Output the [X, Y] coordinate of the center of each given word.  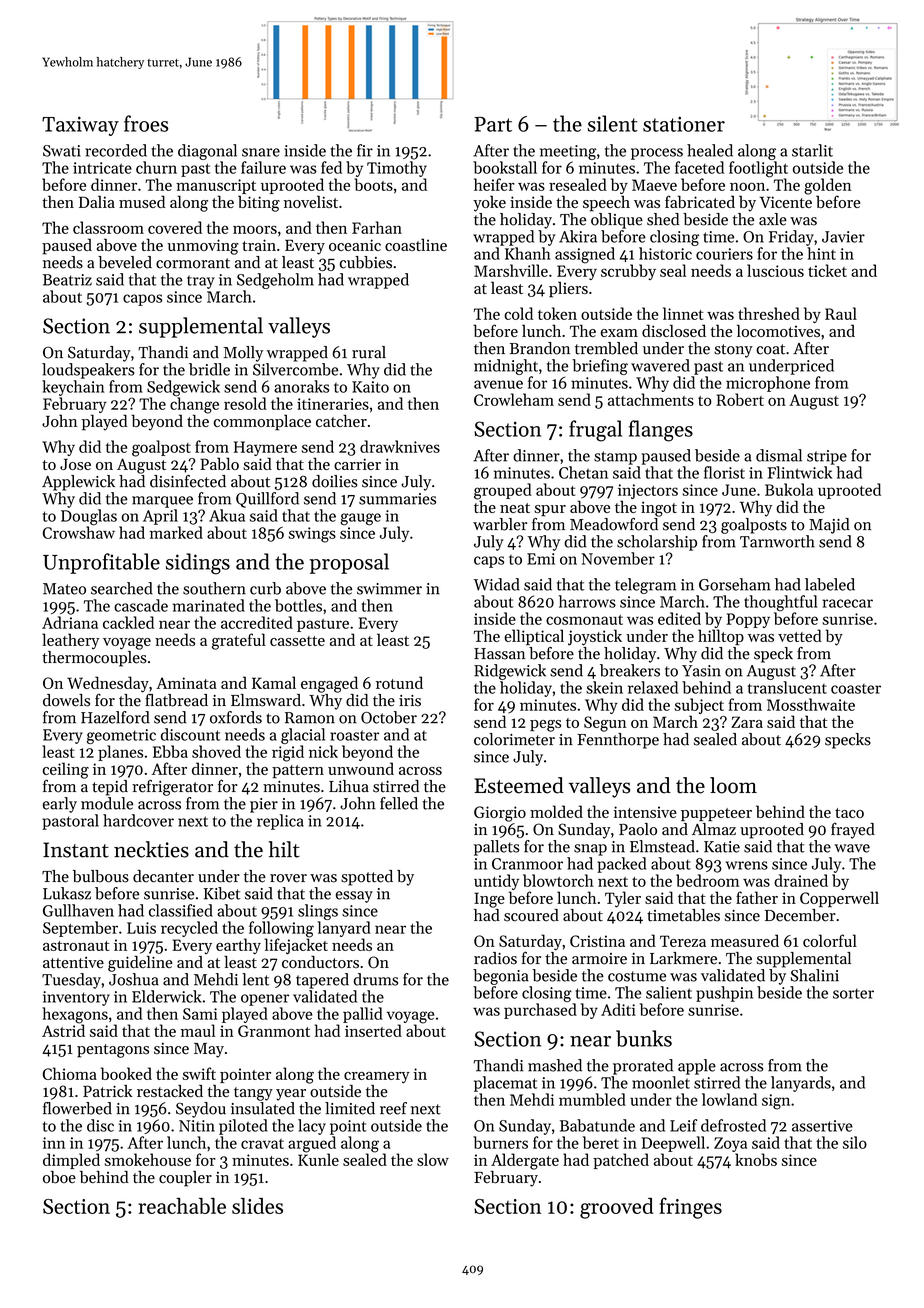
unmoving [203, 247]
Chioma [70, 1073]
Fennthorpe [618, 741]
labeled [830, 584]
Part [493, 124]
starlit [812, 150]
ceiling [66, 770]
